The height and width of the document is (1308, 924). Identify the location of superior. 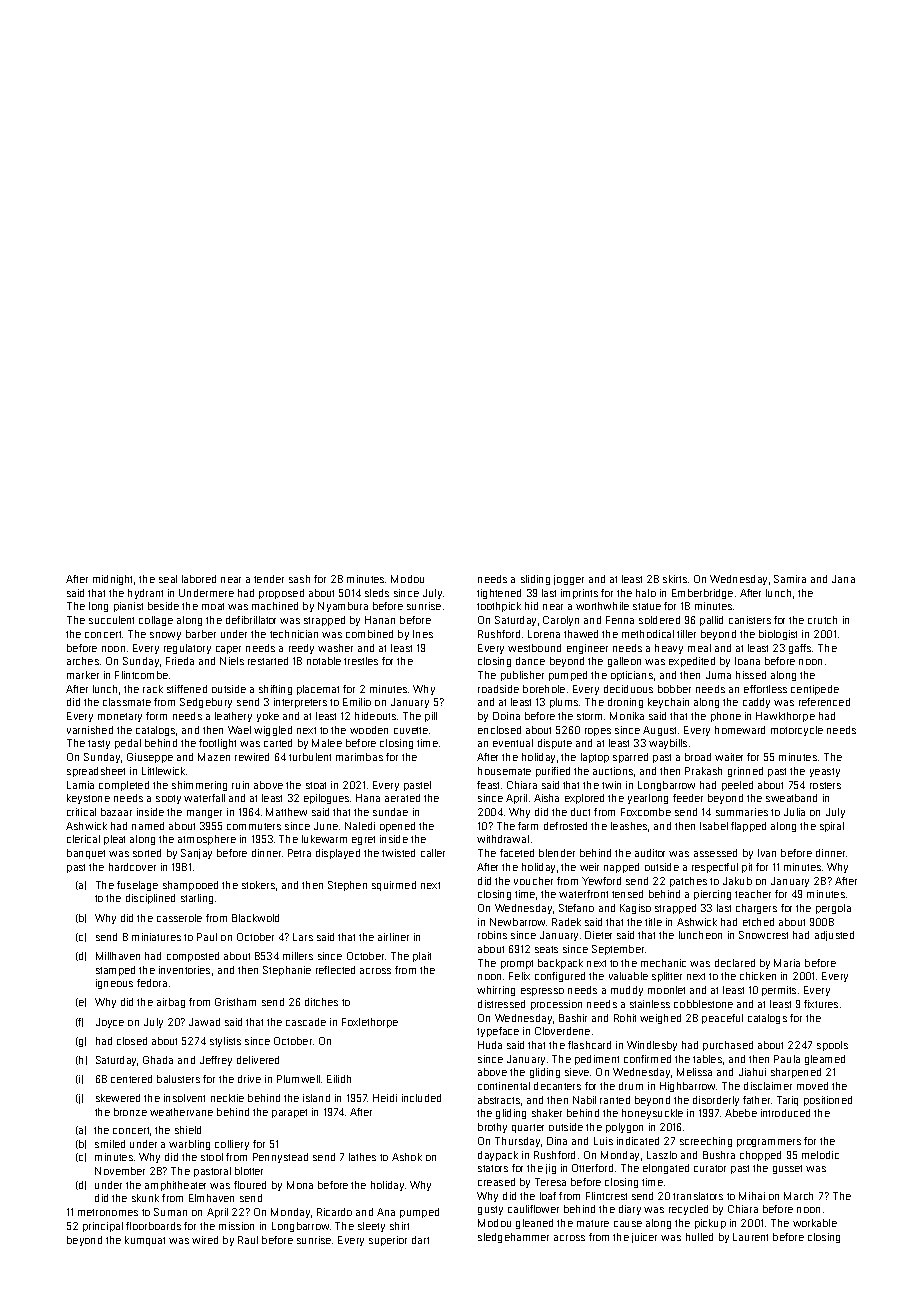
(388, 1241).
